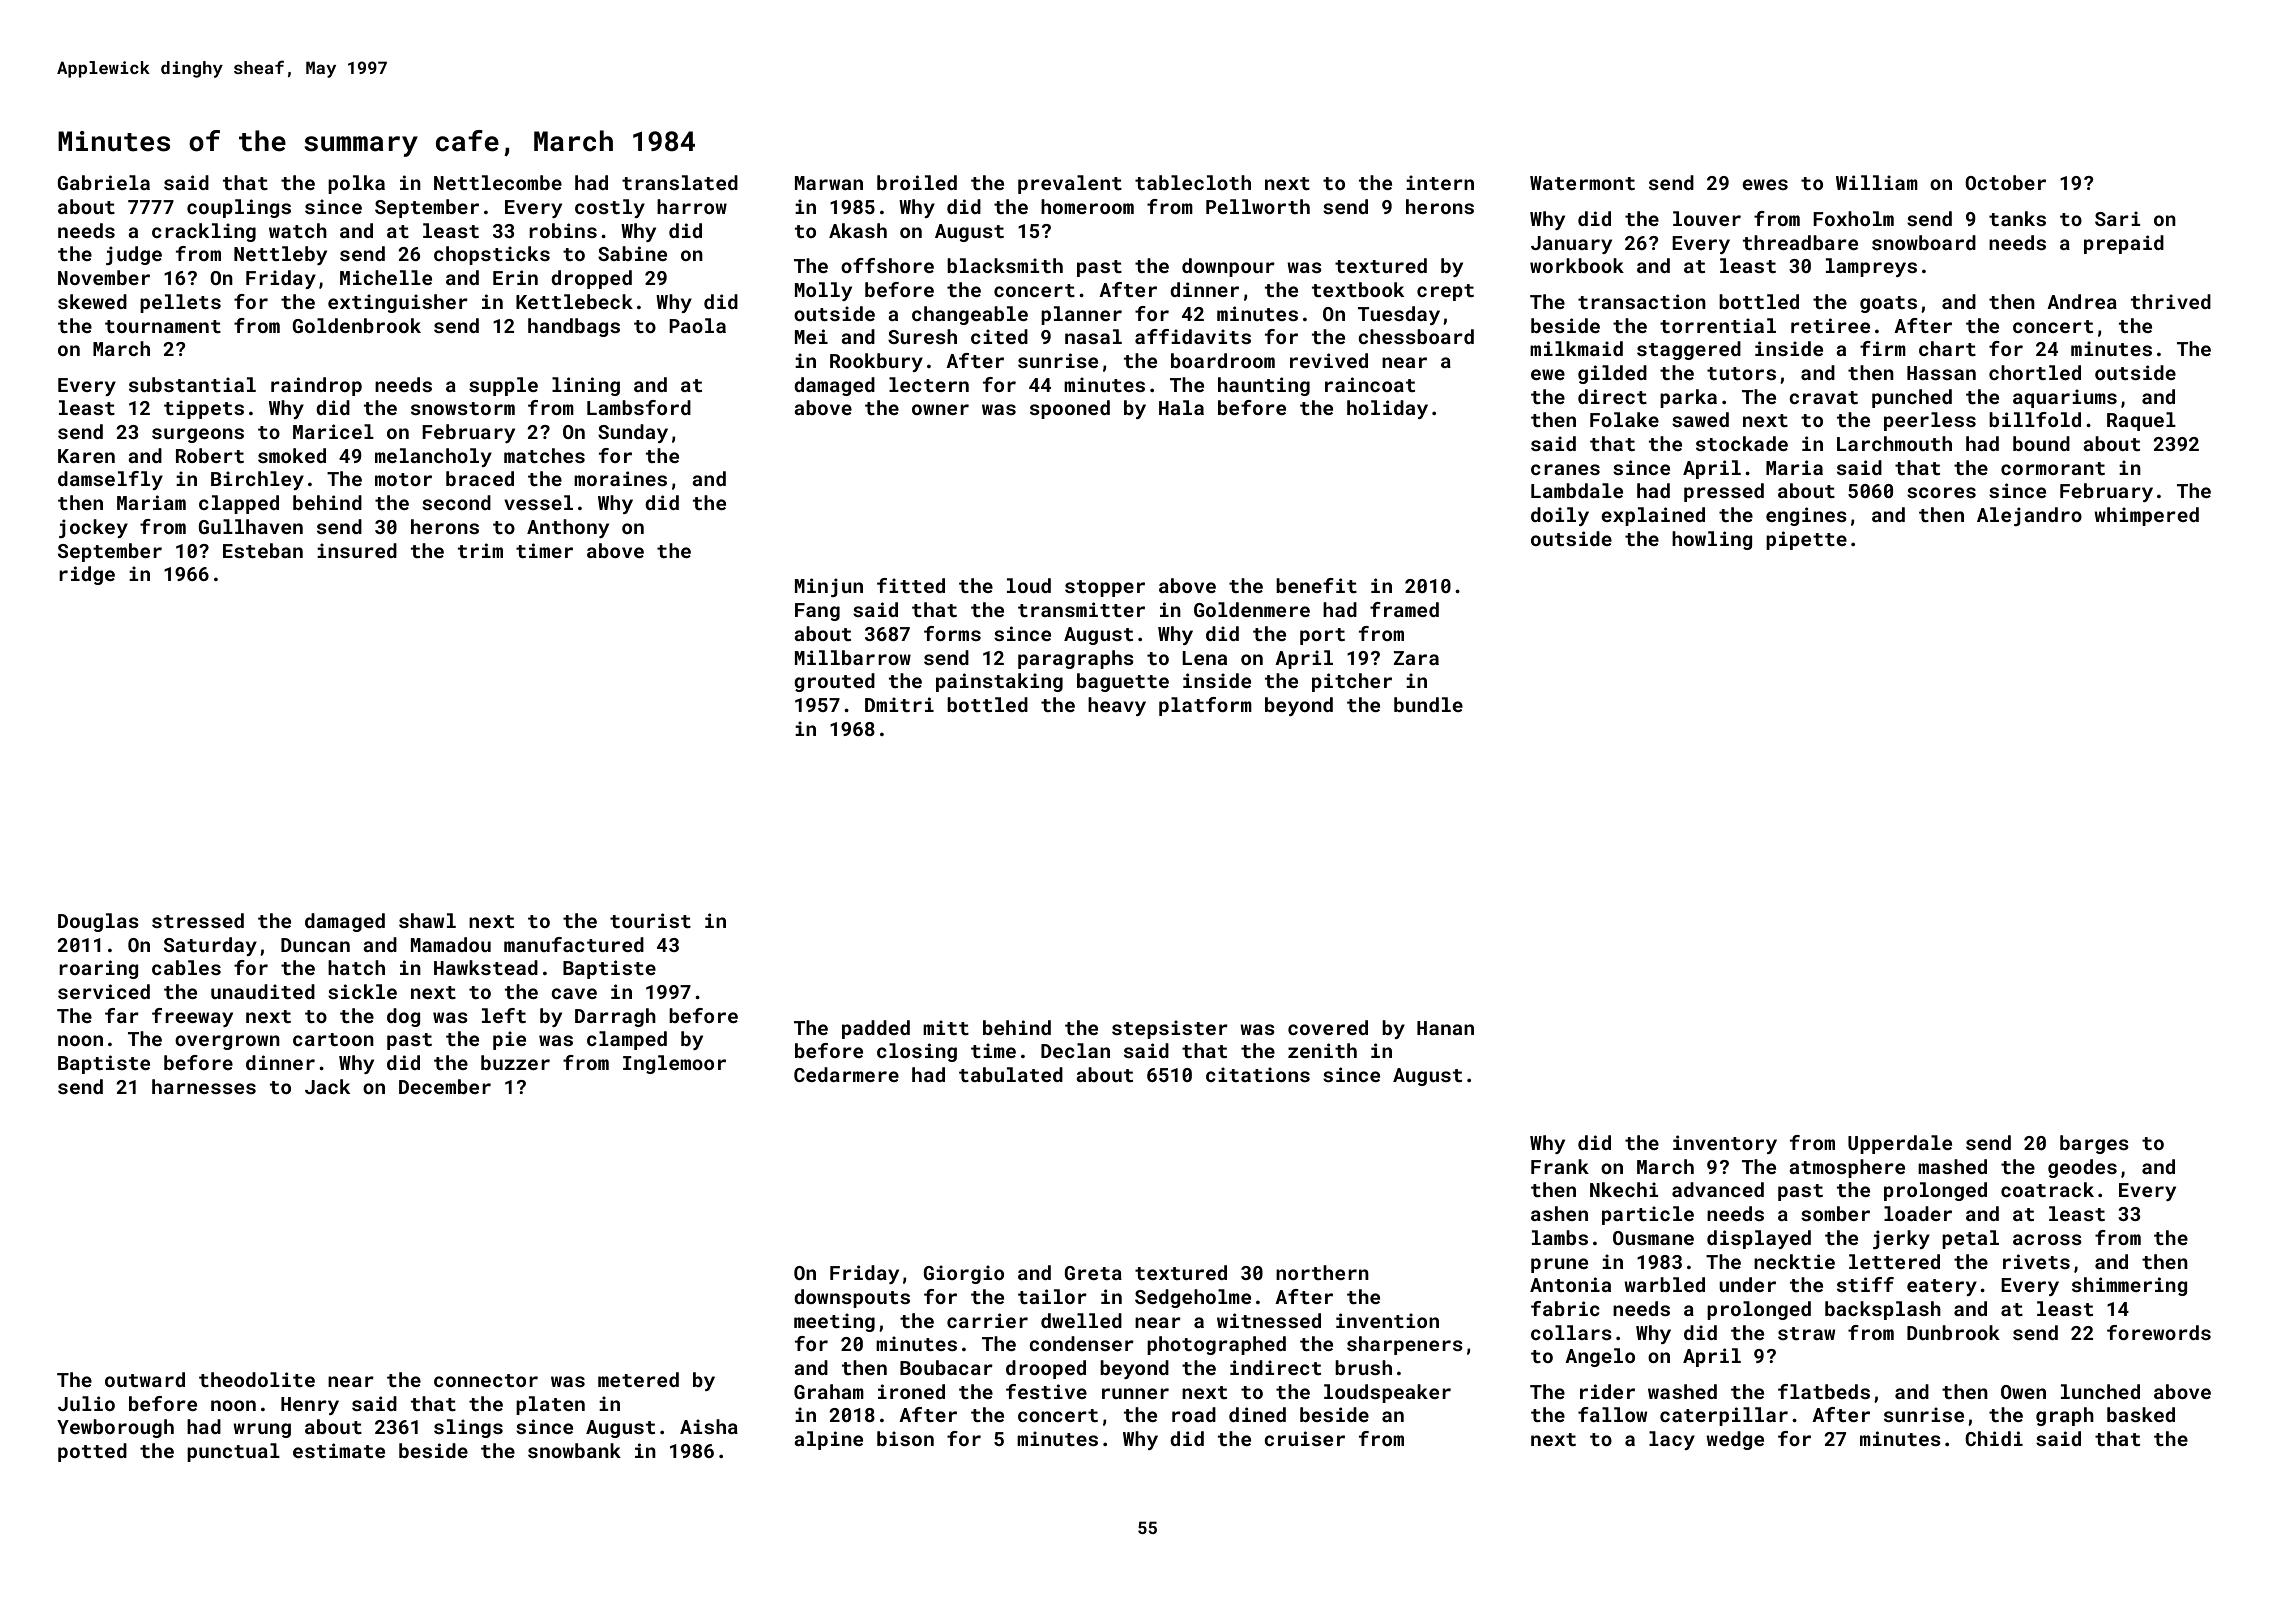  What do you see at coordinates (917, 182) in the screenshot?
I see `broiled` at bounding box center [917, 182].
